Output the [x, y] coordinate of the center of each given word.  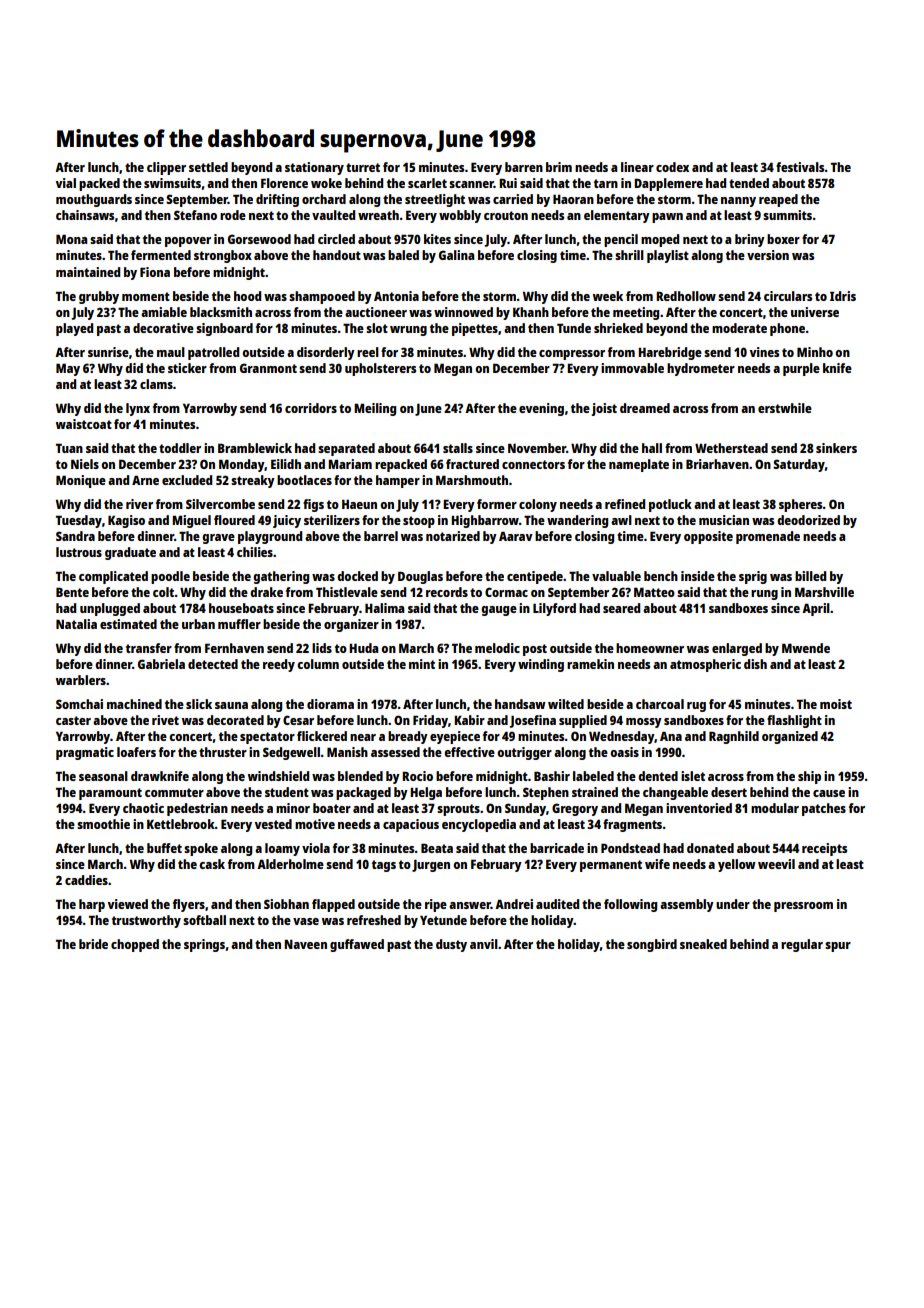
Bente [72, 592]
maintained [88, 272]
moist [836, 704]
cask [212, 864]
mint [422, 664]
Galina [456, 255]
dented [658, 776]
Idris [843, 296]
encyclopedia [479, 825]
